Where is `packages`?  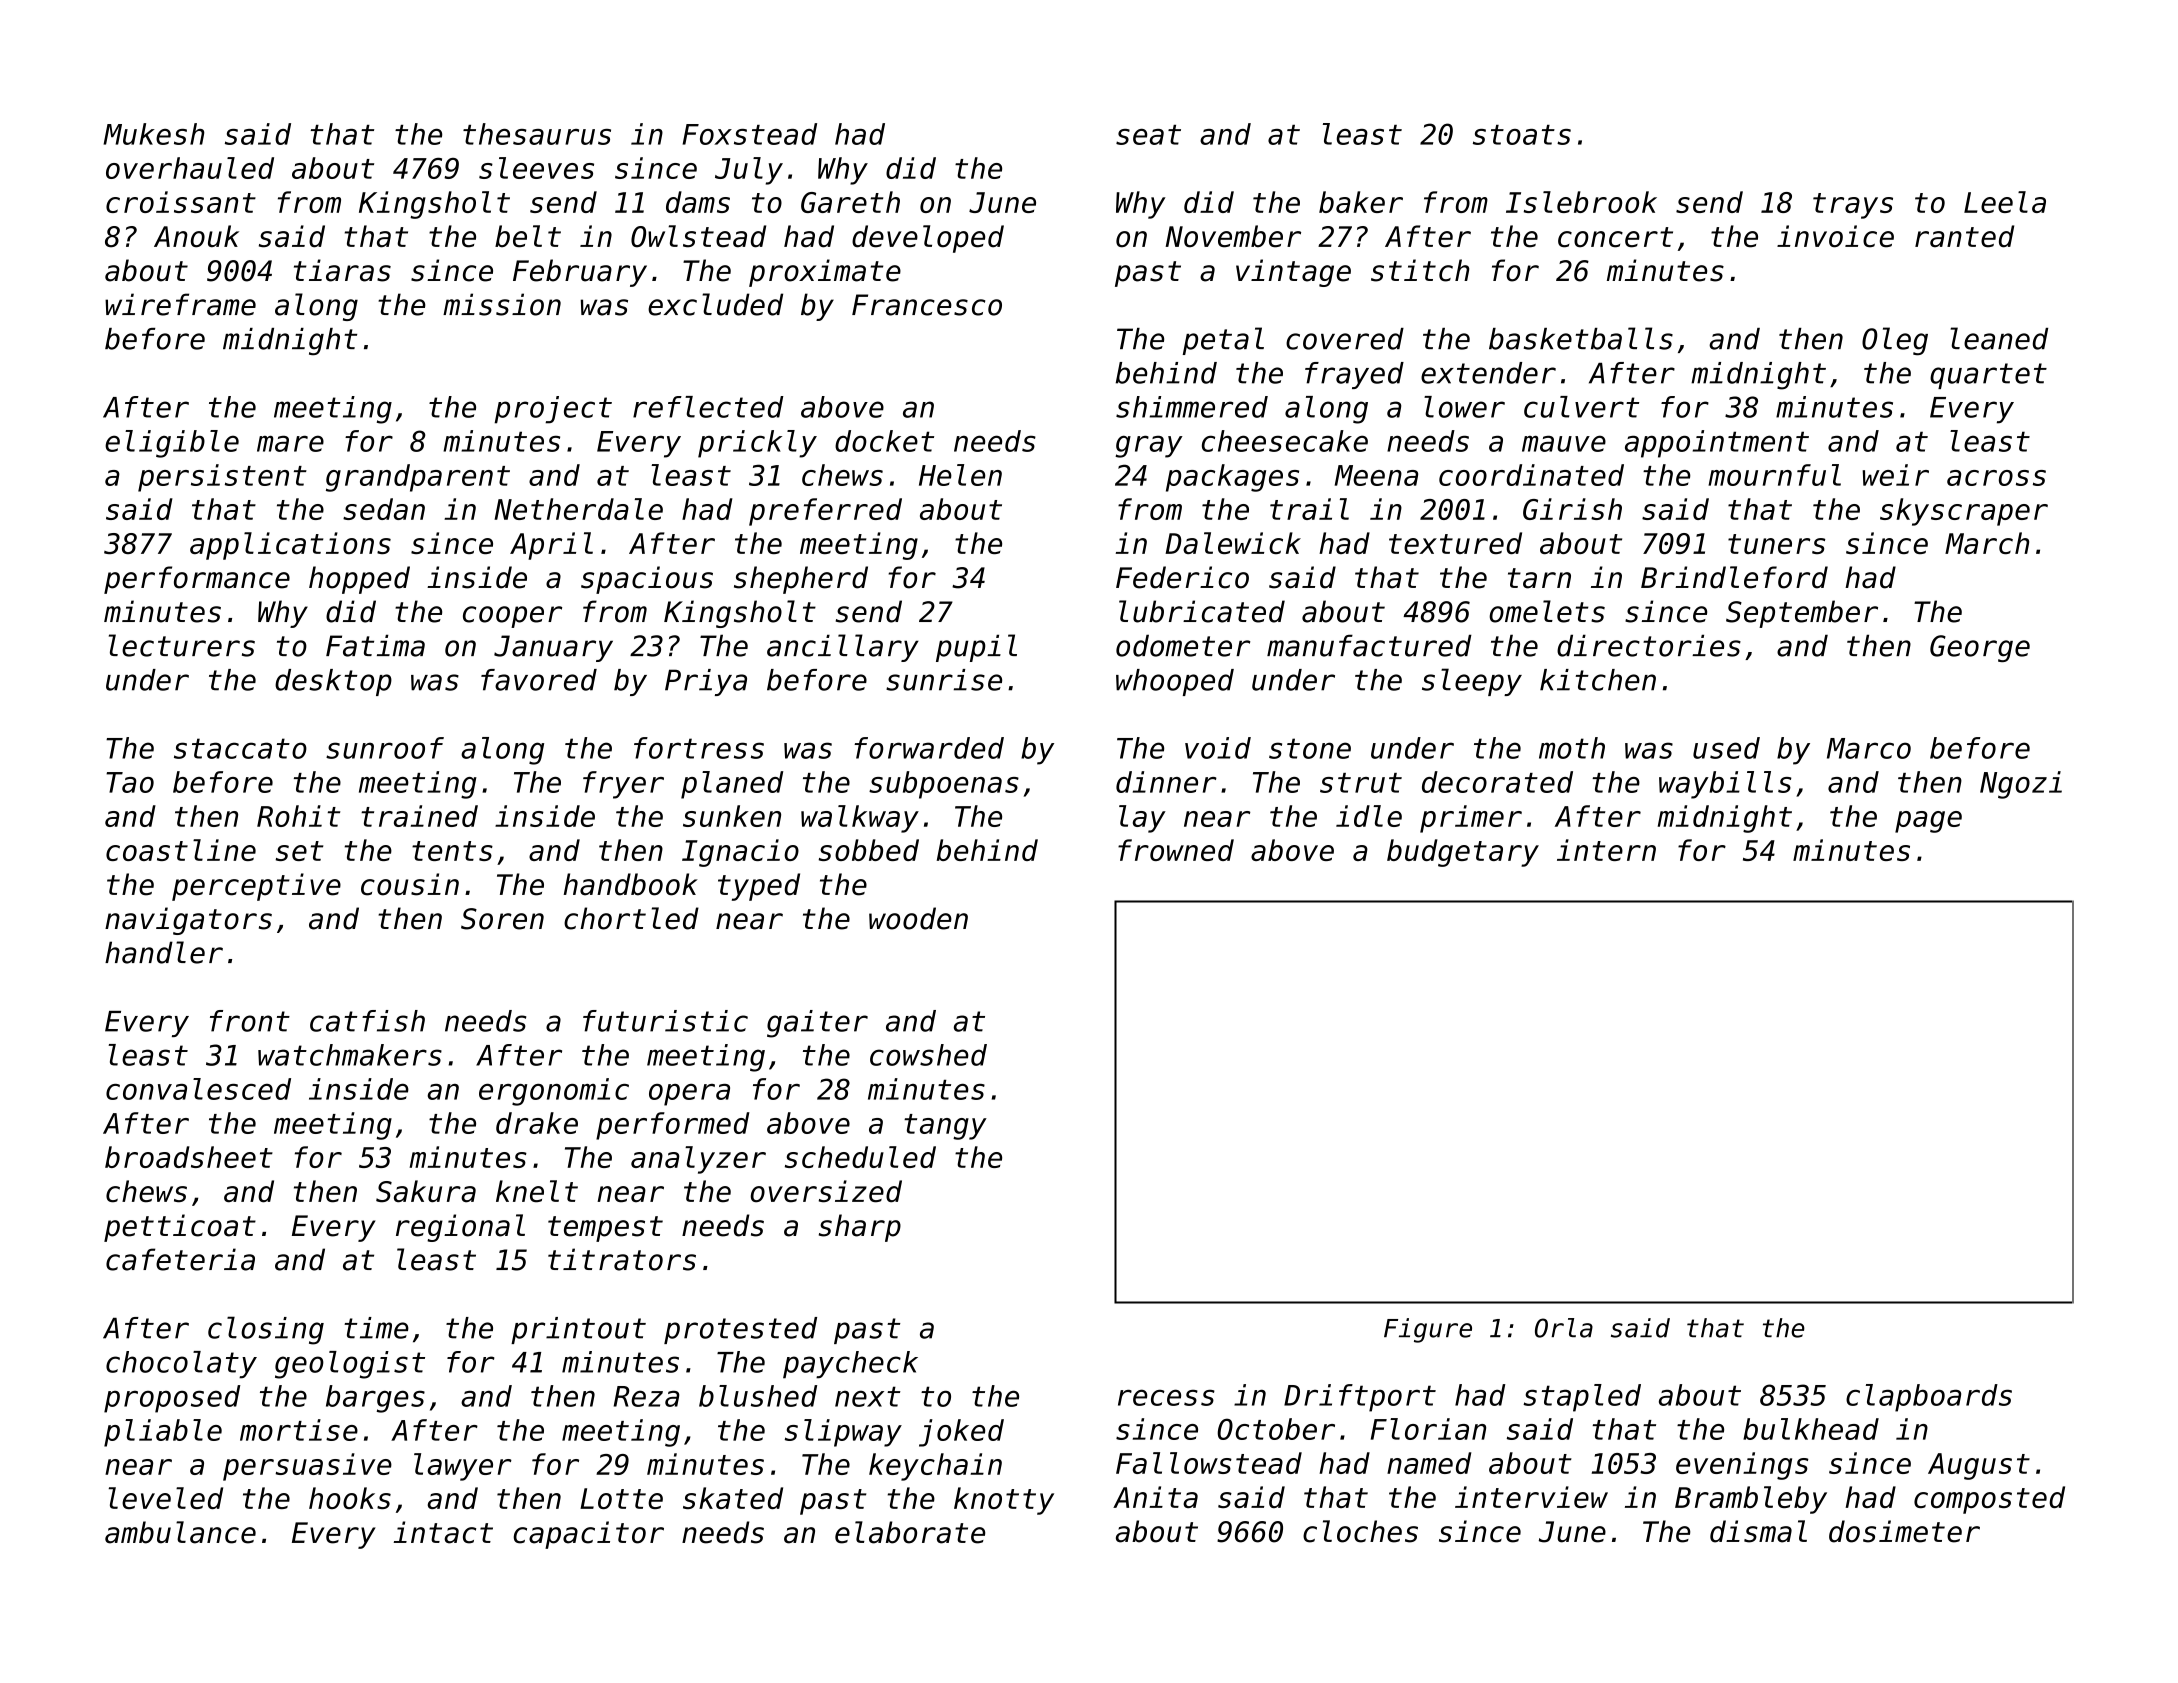 packages is located at coordinates (1232, 478).
